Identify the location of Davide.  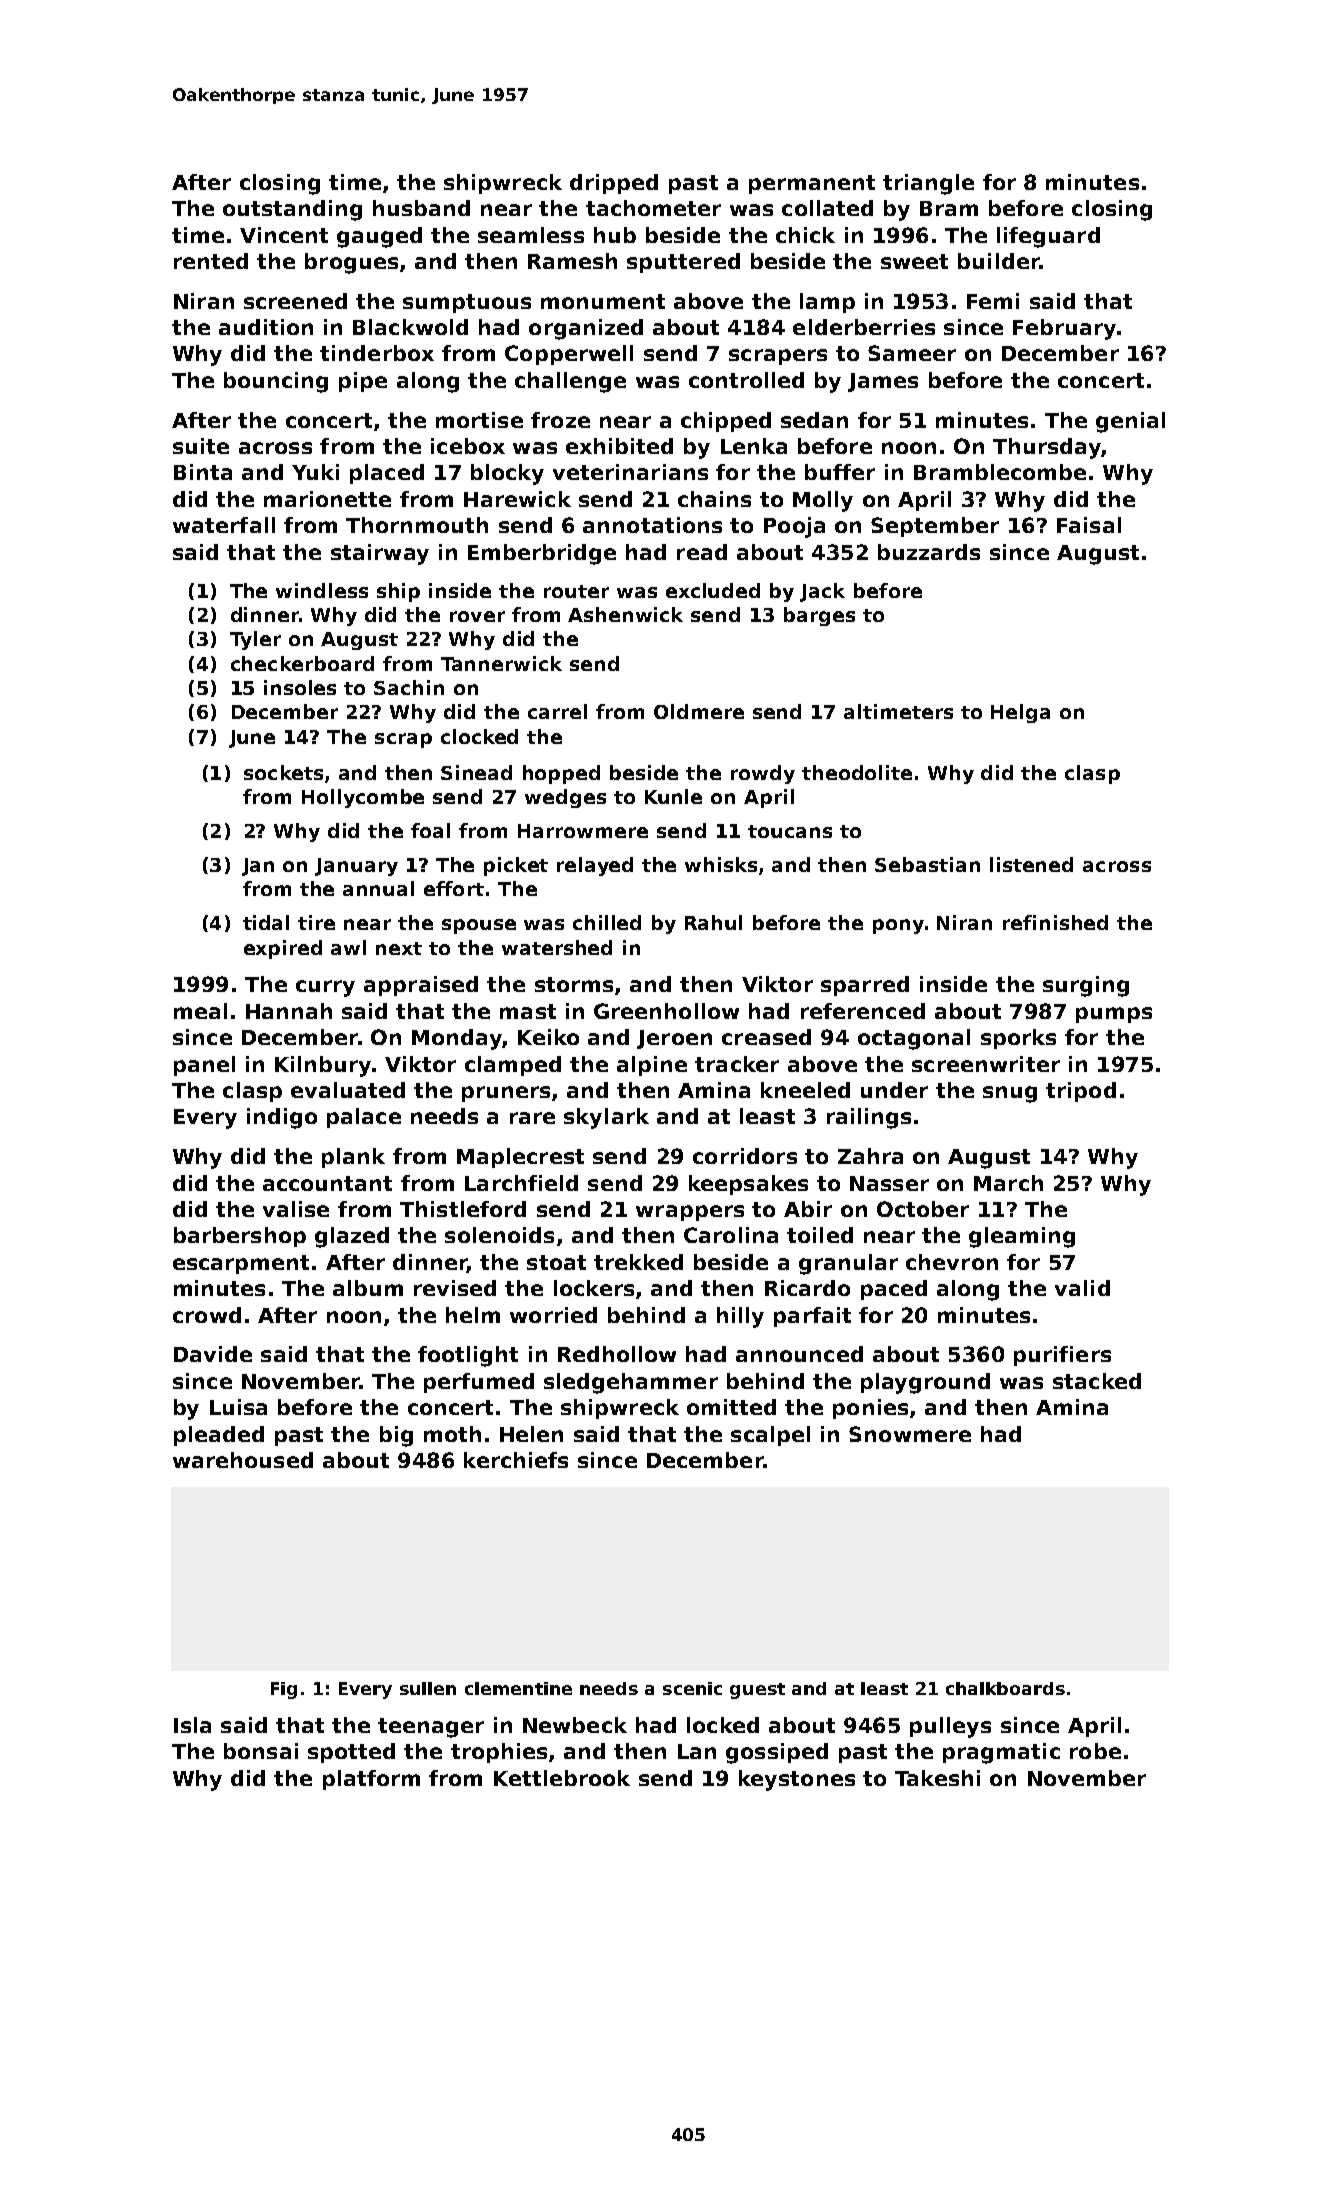
(213, 1354).
